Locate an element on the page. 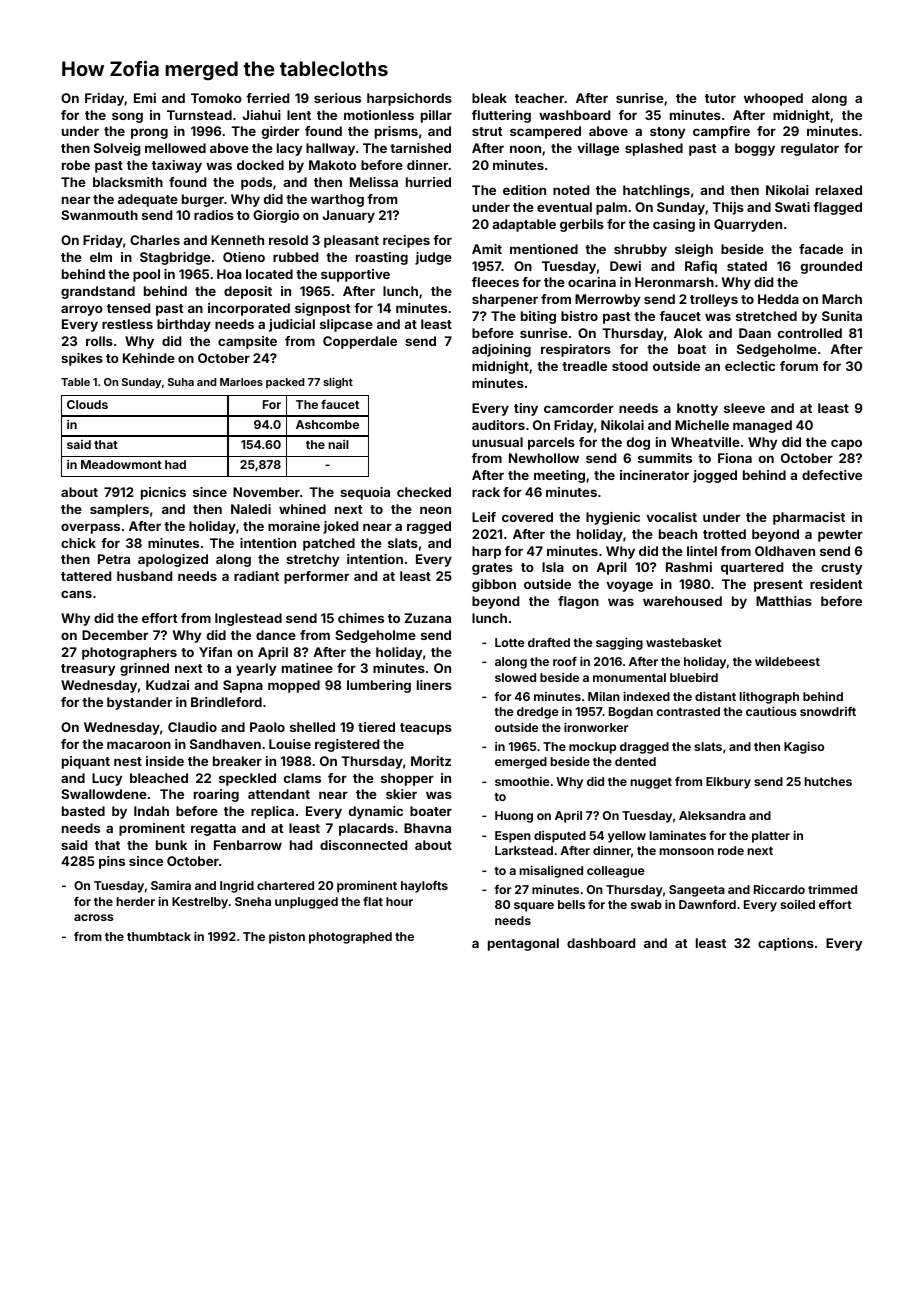 This image has height=1308, width=924. whined is located at coordinates (302, 509).
